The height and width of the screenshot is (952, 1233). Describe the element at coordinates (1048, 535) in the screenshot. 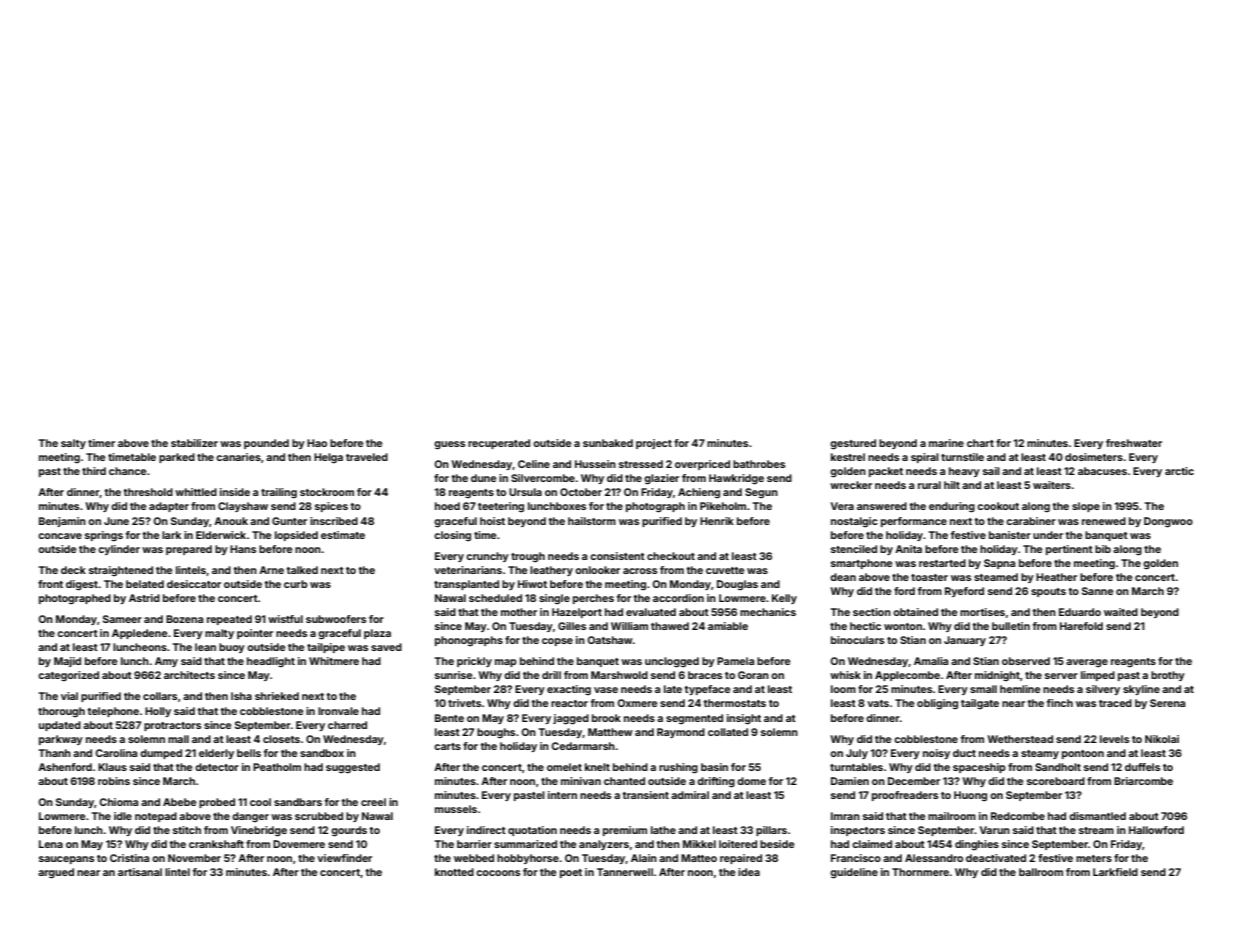

I see `under` at that location.
